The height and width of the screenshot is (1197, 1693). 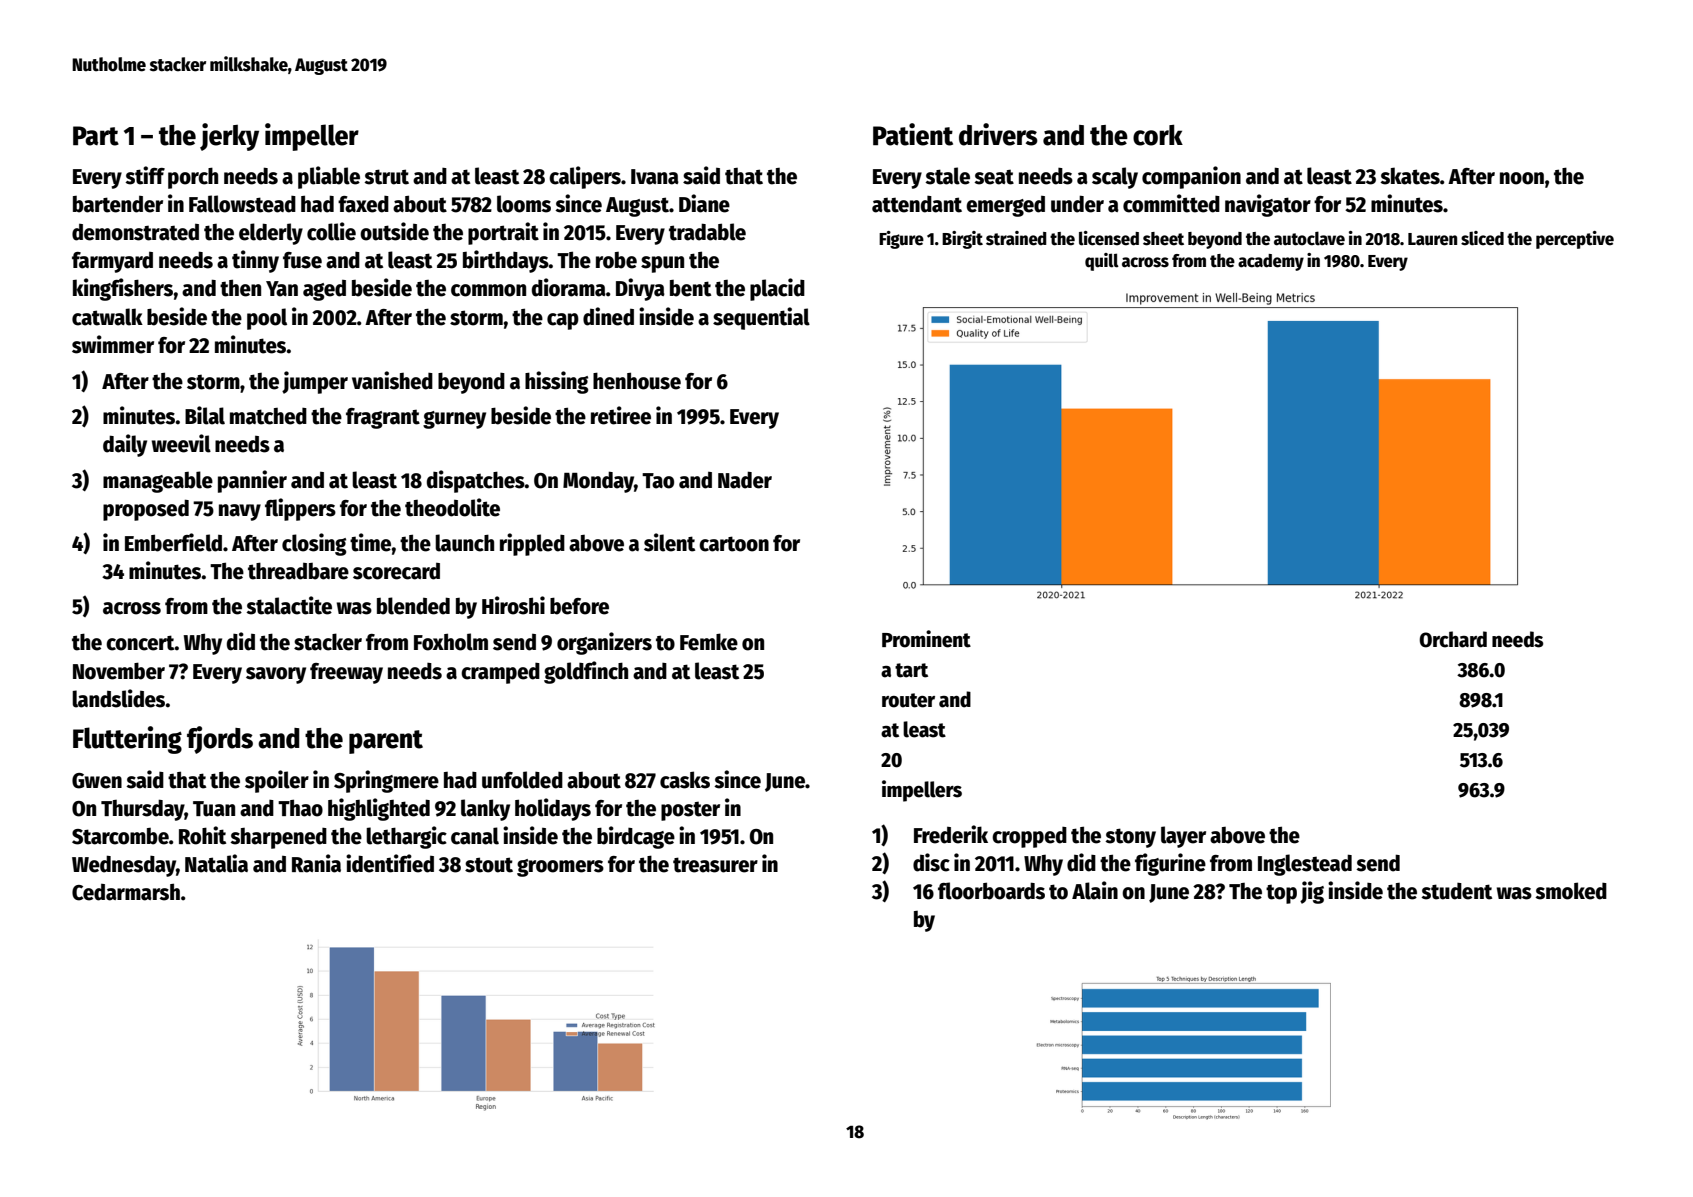 What do you see at coordinates (96, 136) in the screenshot?
I see `Part` at bounding box center [96, 136].
